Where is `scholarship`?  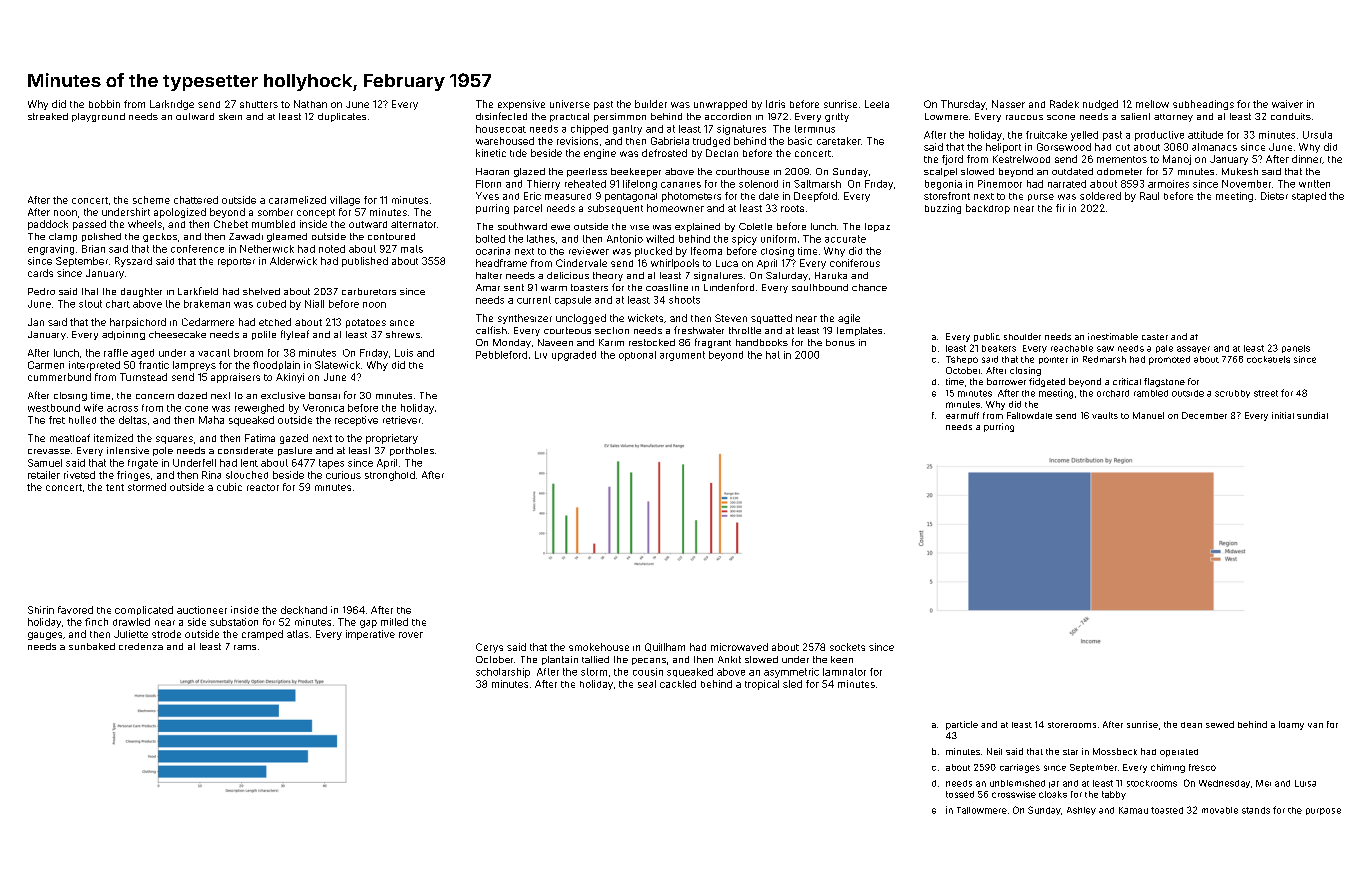
scholarship is located at coordinates (503, 673).
